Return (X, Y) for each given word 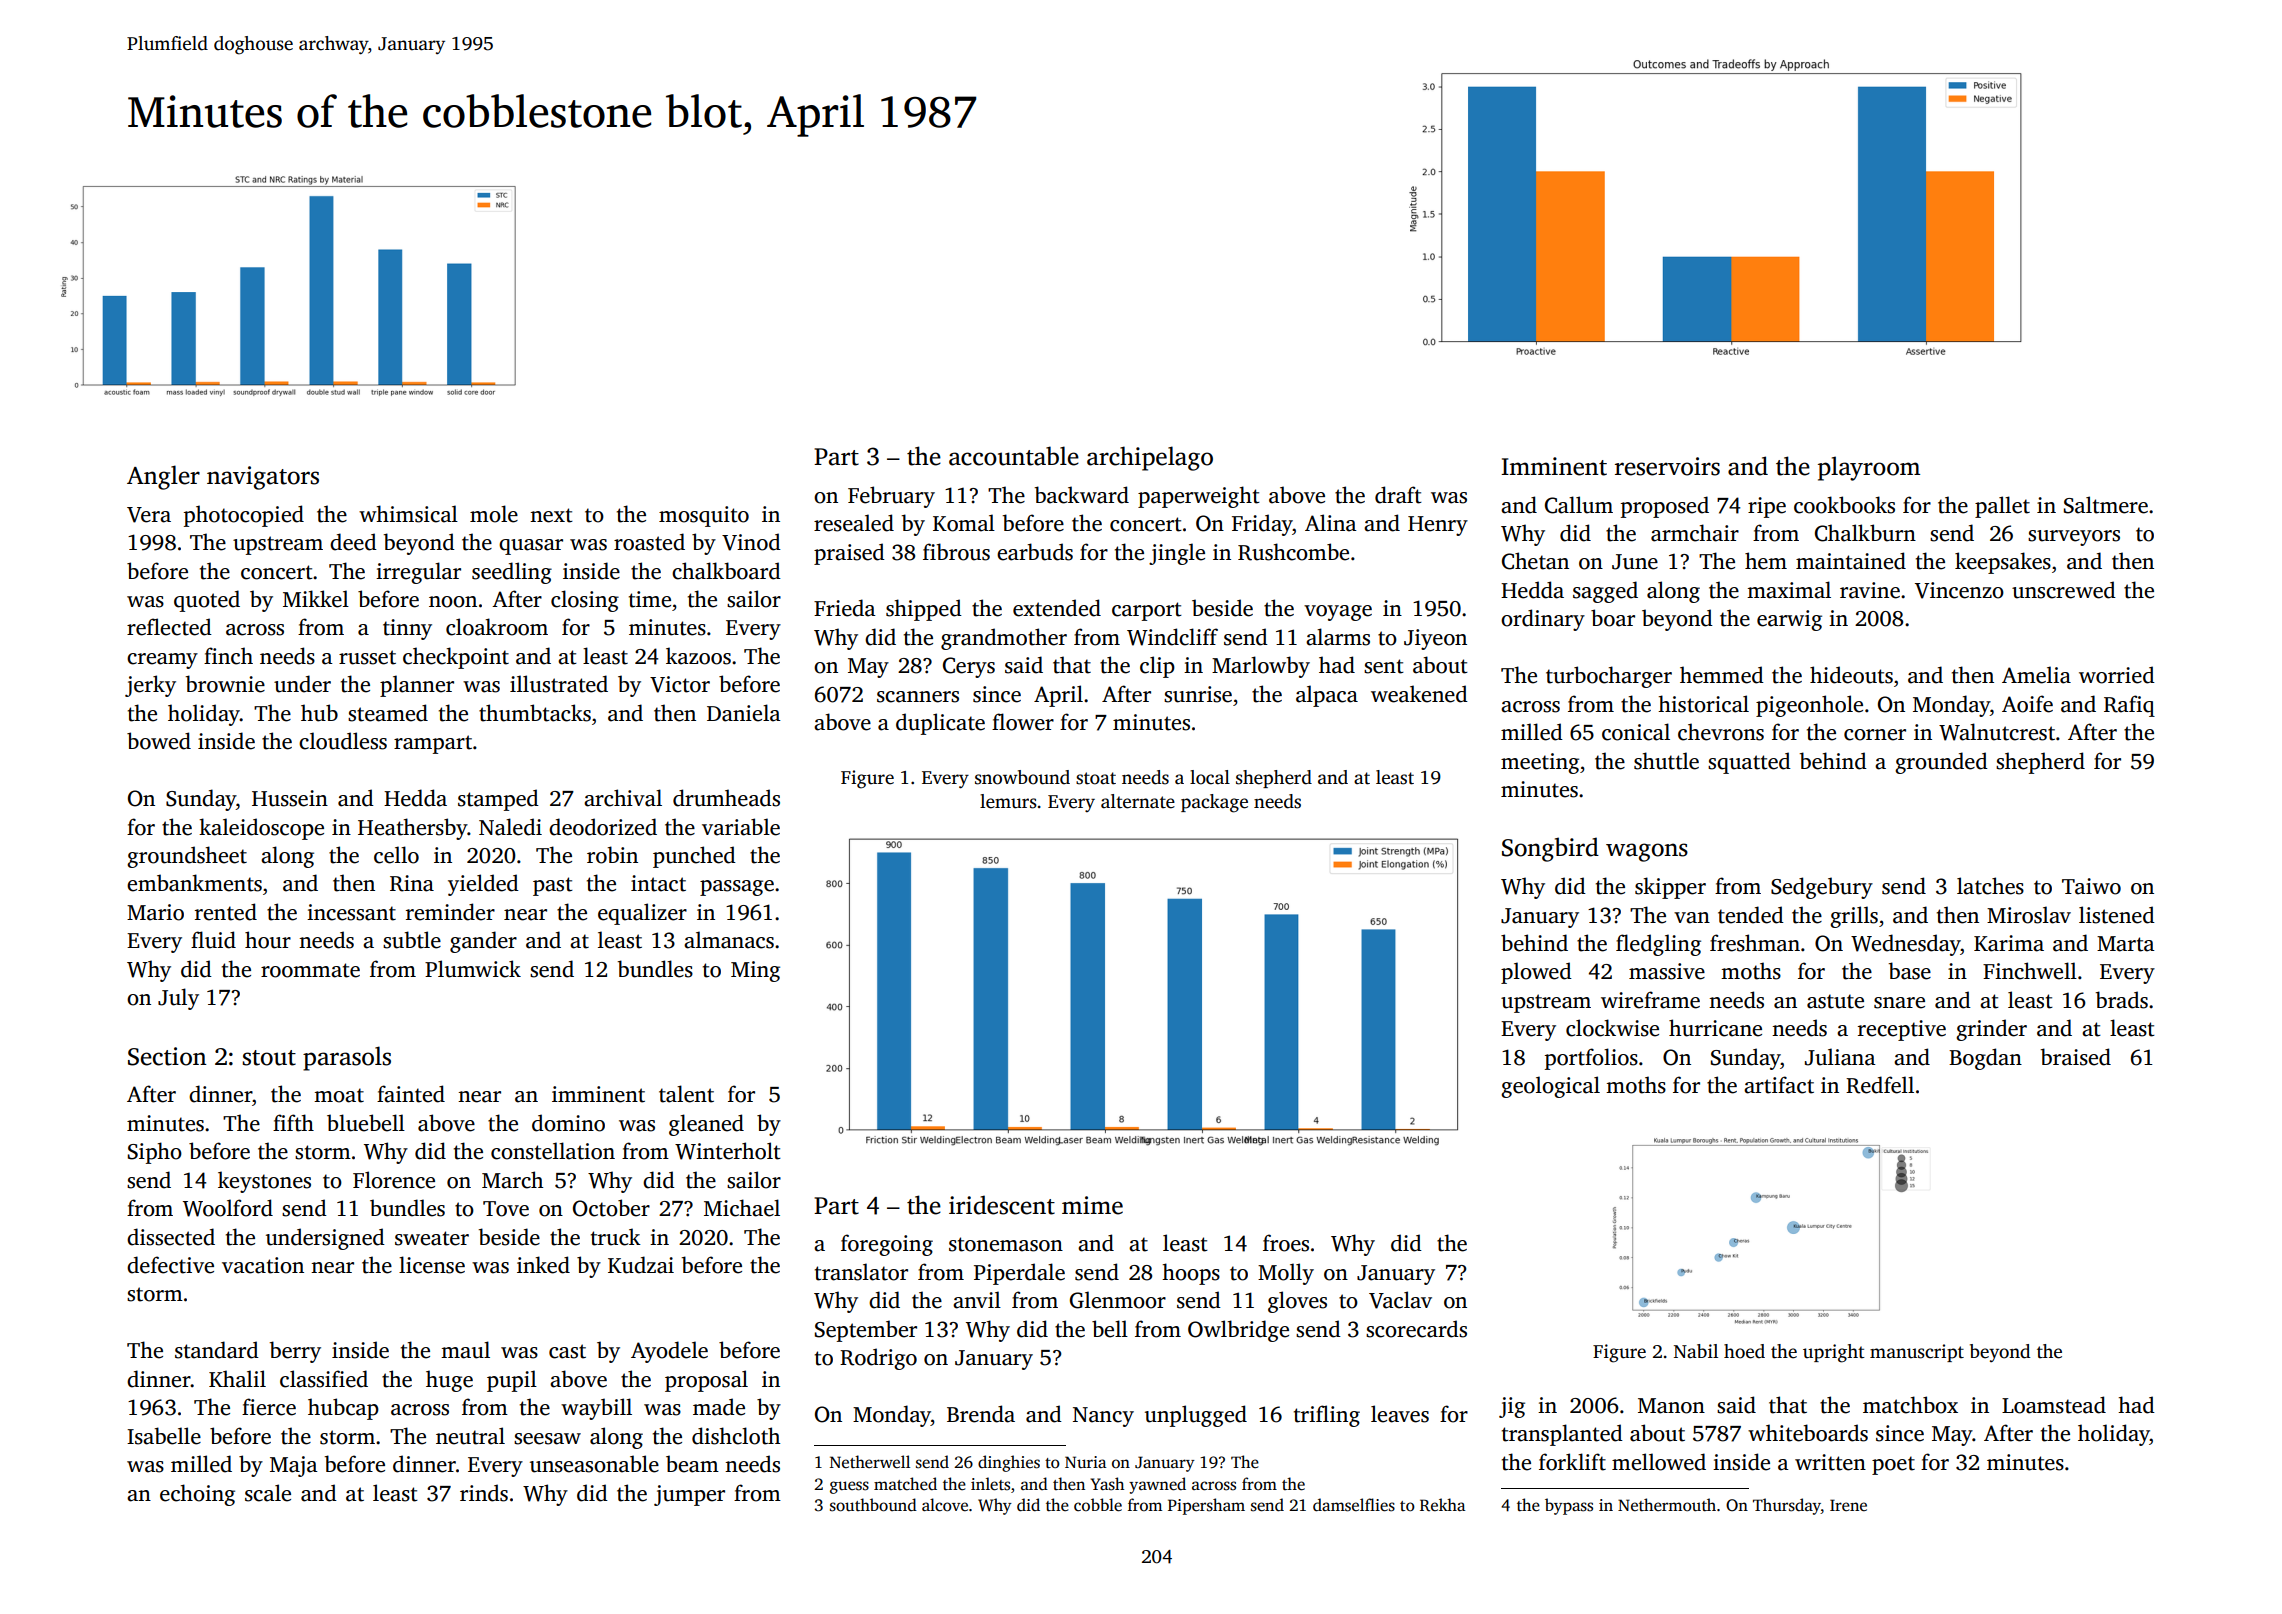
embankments (194, 883)
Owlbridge (1238, 1331)
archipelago (1150, 458)
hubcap (343, 1409)
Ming (755, 971)
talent (686, 1094)
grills (1854, 917)
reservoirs (1667, 466)
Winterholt (728, 1151)
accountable (1014, 456)
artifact (1779, 1085)
